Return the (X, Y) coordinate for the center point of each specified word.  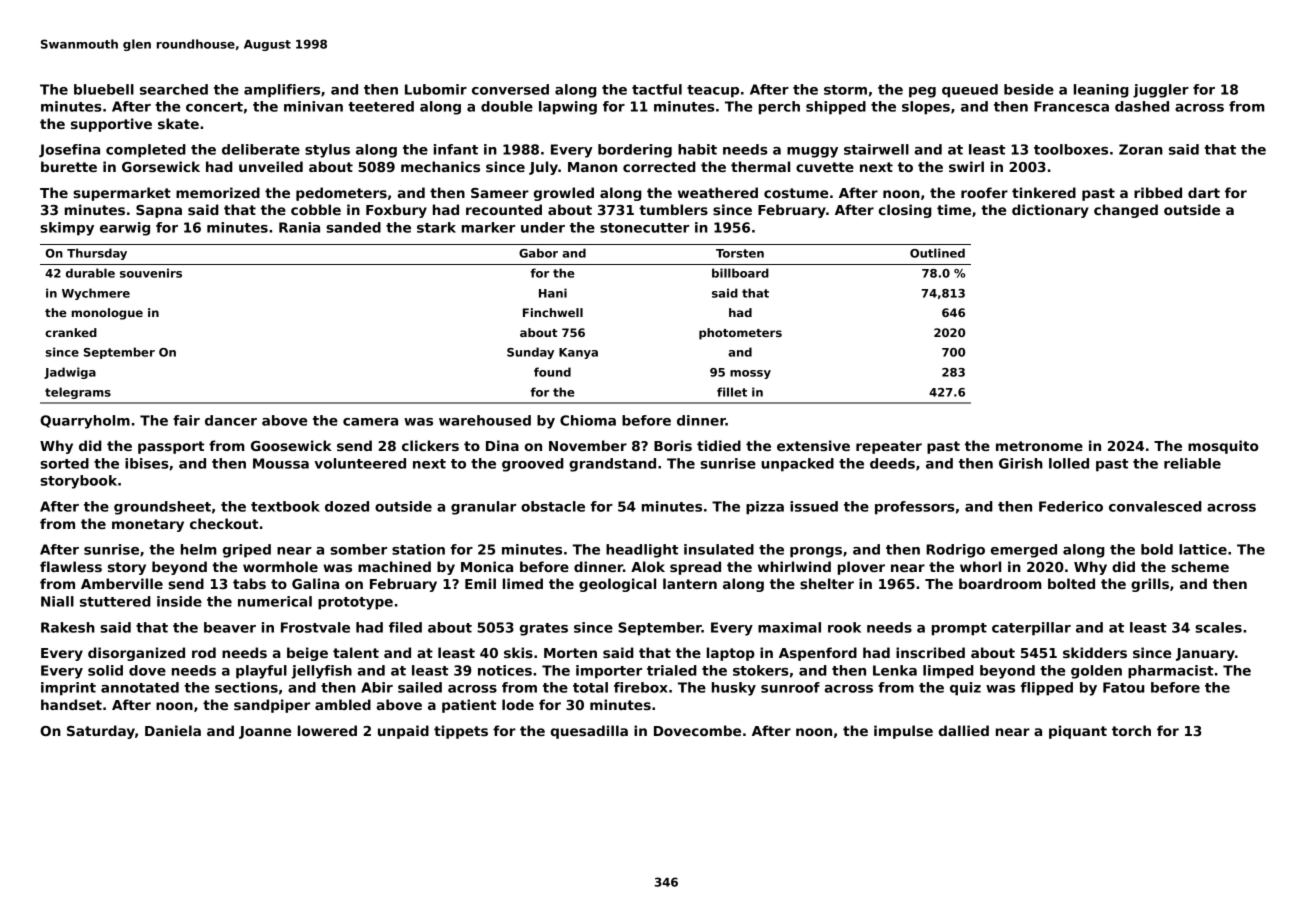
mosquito (1223, 447)
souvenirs (151, 273)
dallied (964, 730)
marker (488, 227)
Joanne (265, 732)
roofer (984, 192)
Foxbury (396, 211)
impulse (903, 732)
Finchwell (553, 312)
